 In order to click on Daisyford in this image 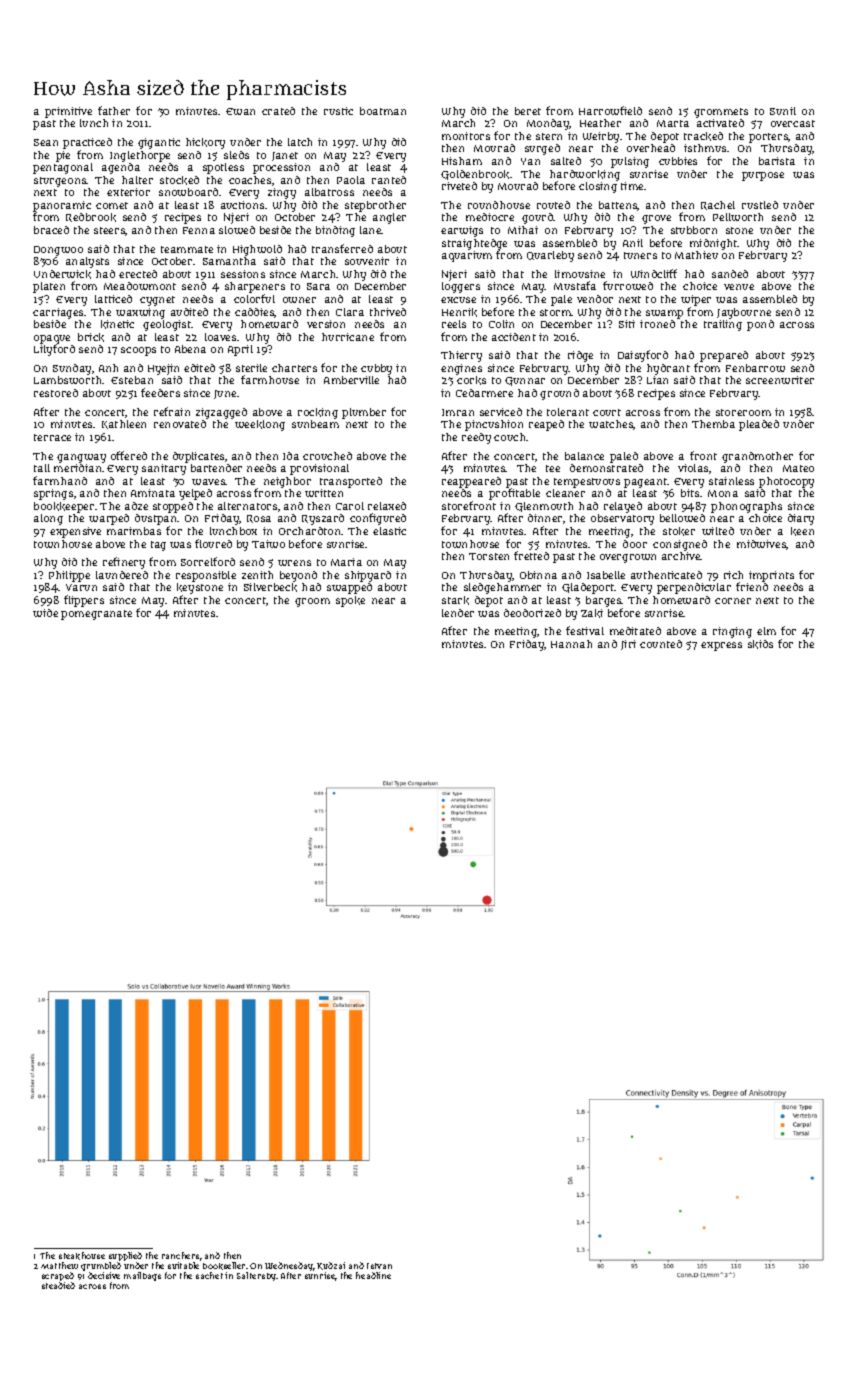, I will do `click(643, 356)`.
